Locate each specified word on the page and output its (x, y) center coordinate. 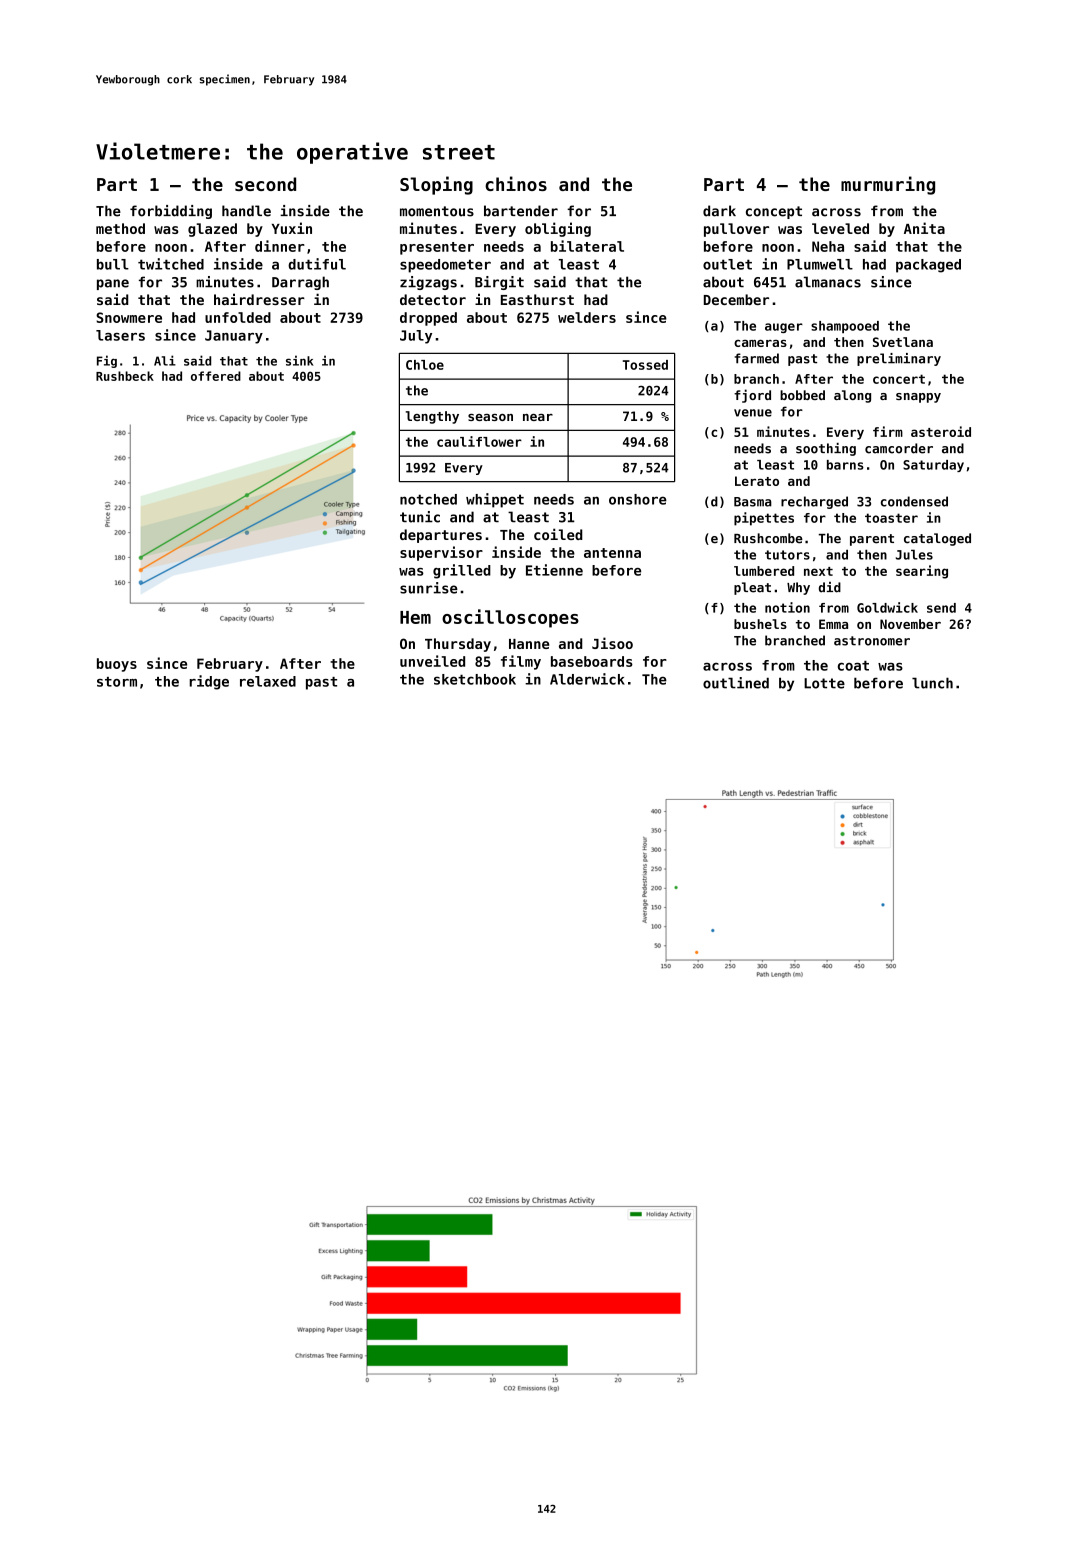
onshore (638, 499)
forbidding (171, 212)
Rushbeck (125, 376)
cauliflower (479, 441)
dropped (428, 319)
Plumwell (820, 264)
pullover (736, 230)
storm (117, 682)
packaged (928, 266)
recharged (814, 502)
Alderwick (587, 679)
